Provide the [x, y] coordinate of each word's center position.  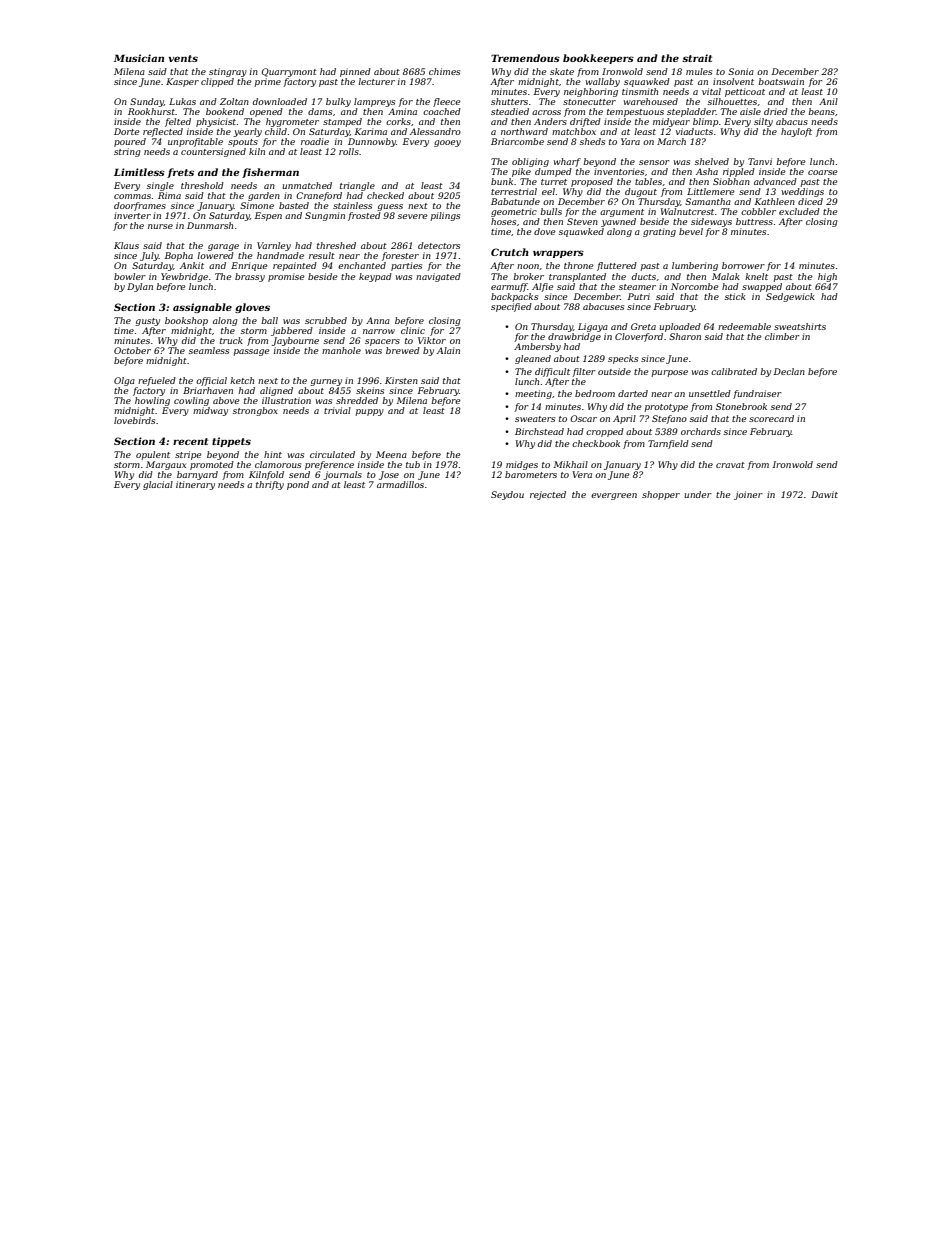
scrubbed [326, 320]
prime [268, 82]
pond [298, 485]
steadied [510, 111]
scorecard [771, 418]
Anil [828, 101]
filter [584, 372]
